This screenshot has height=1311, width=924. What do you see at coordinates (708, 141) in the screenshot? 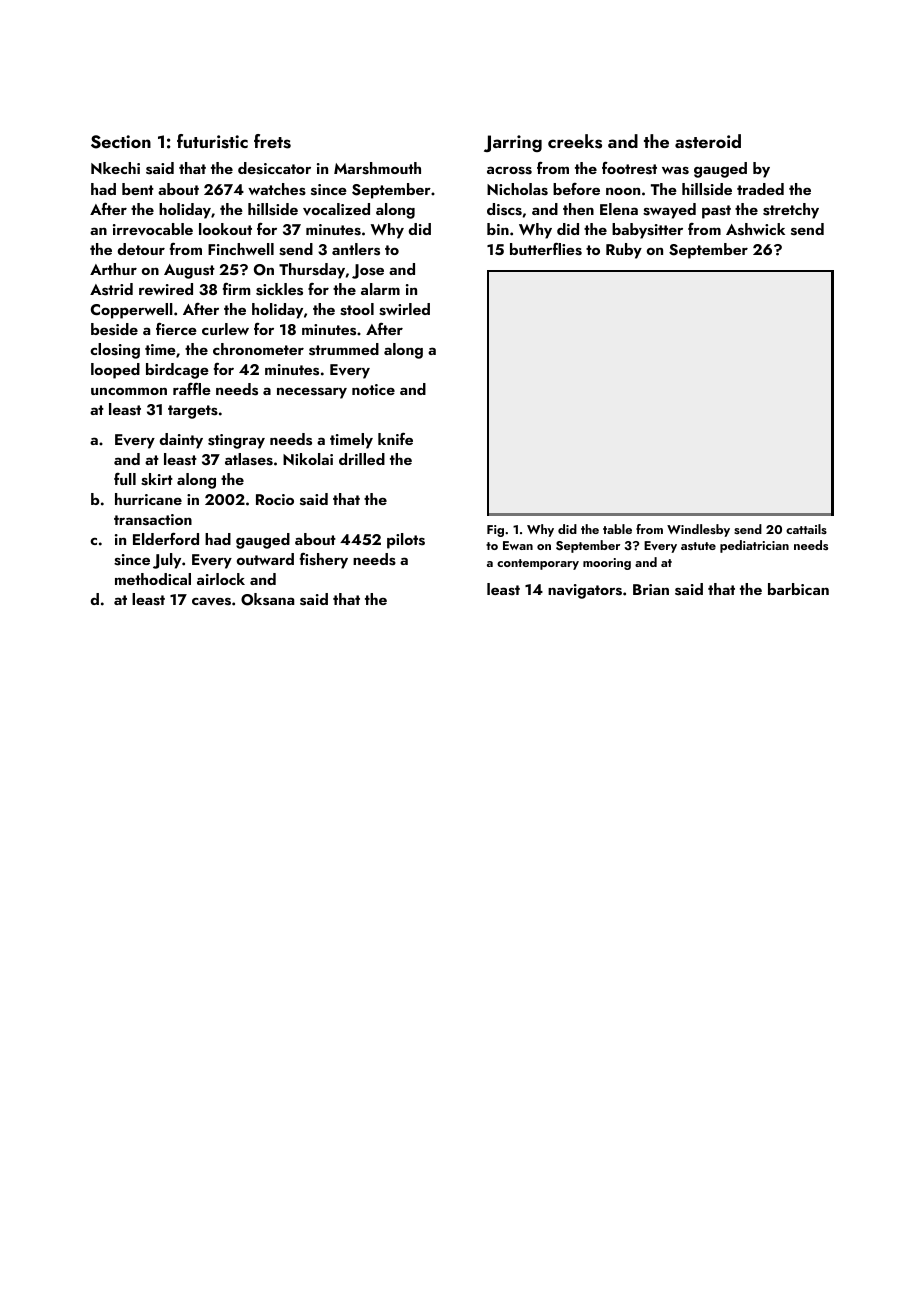
I see `asteroid` at bounding box center [708, 141].
